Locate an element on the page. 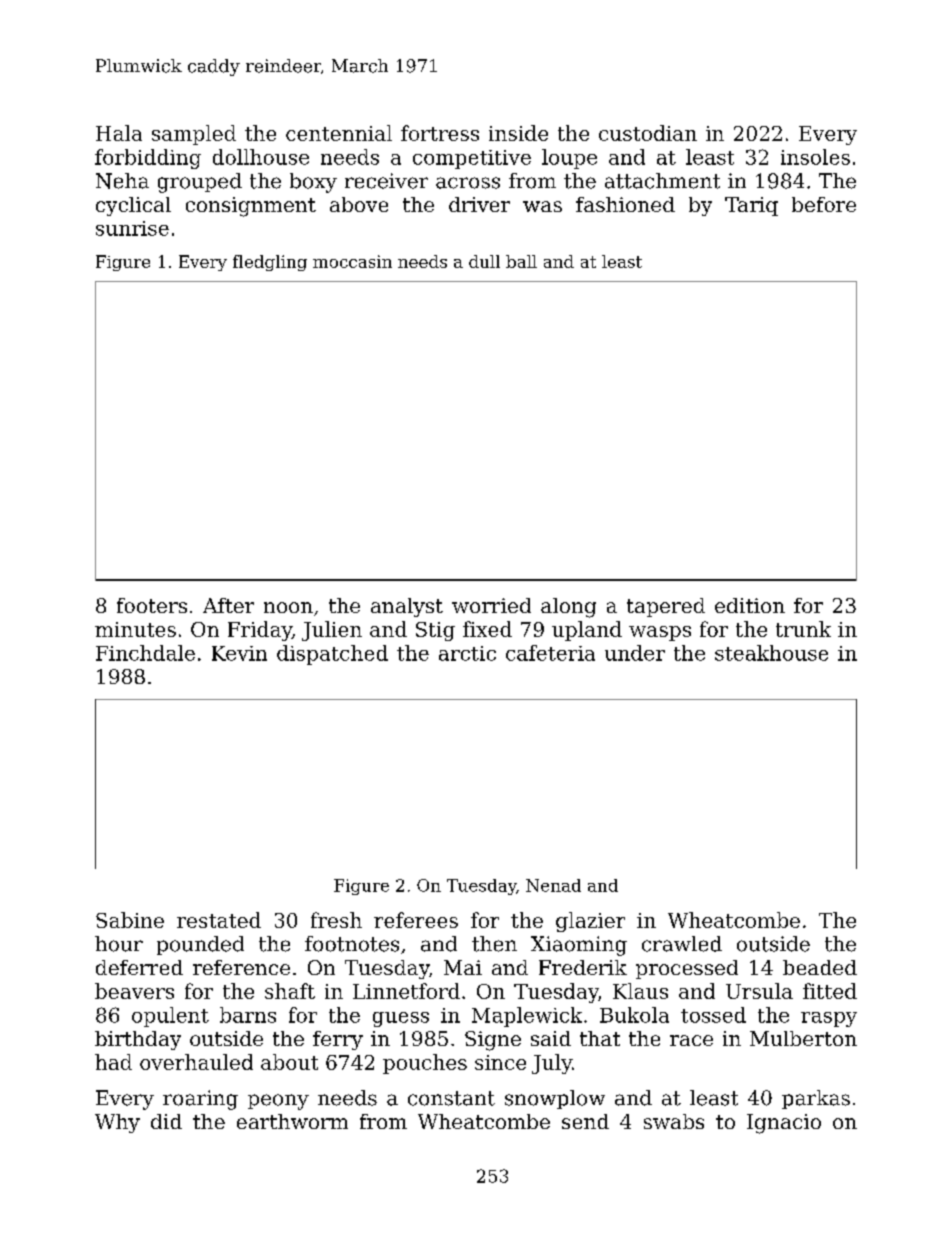 This document has width=952, height=1233. custodian is located at coordinates (648, 133).
